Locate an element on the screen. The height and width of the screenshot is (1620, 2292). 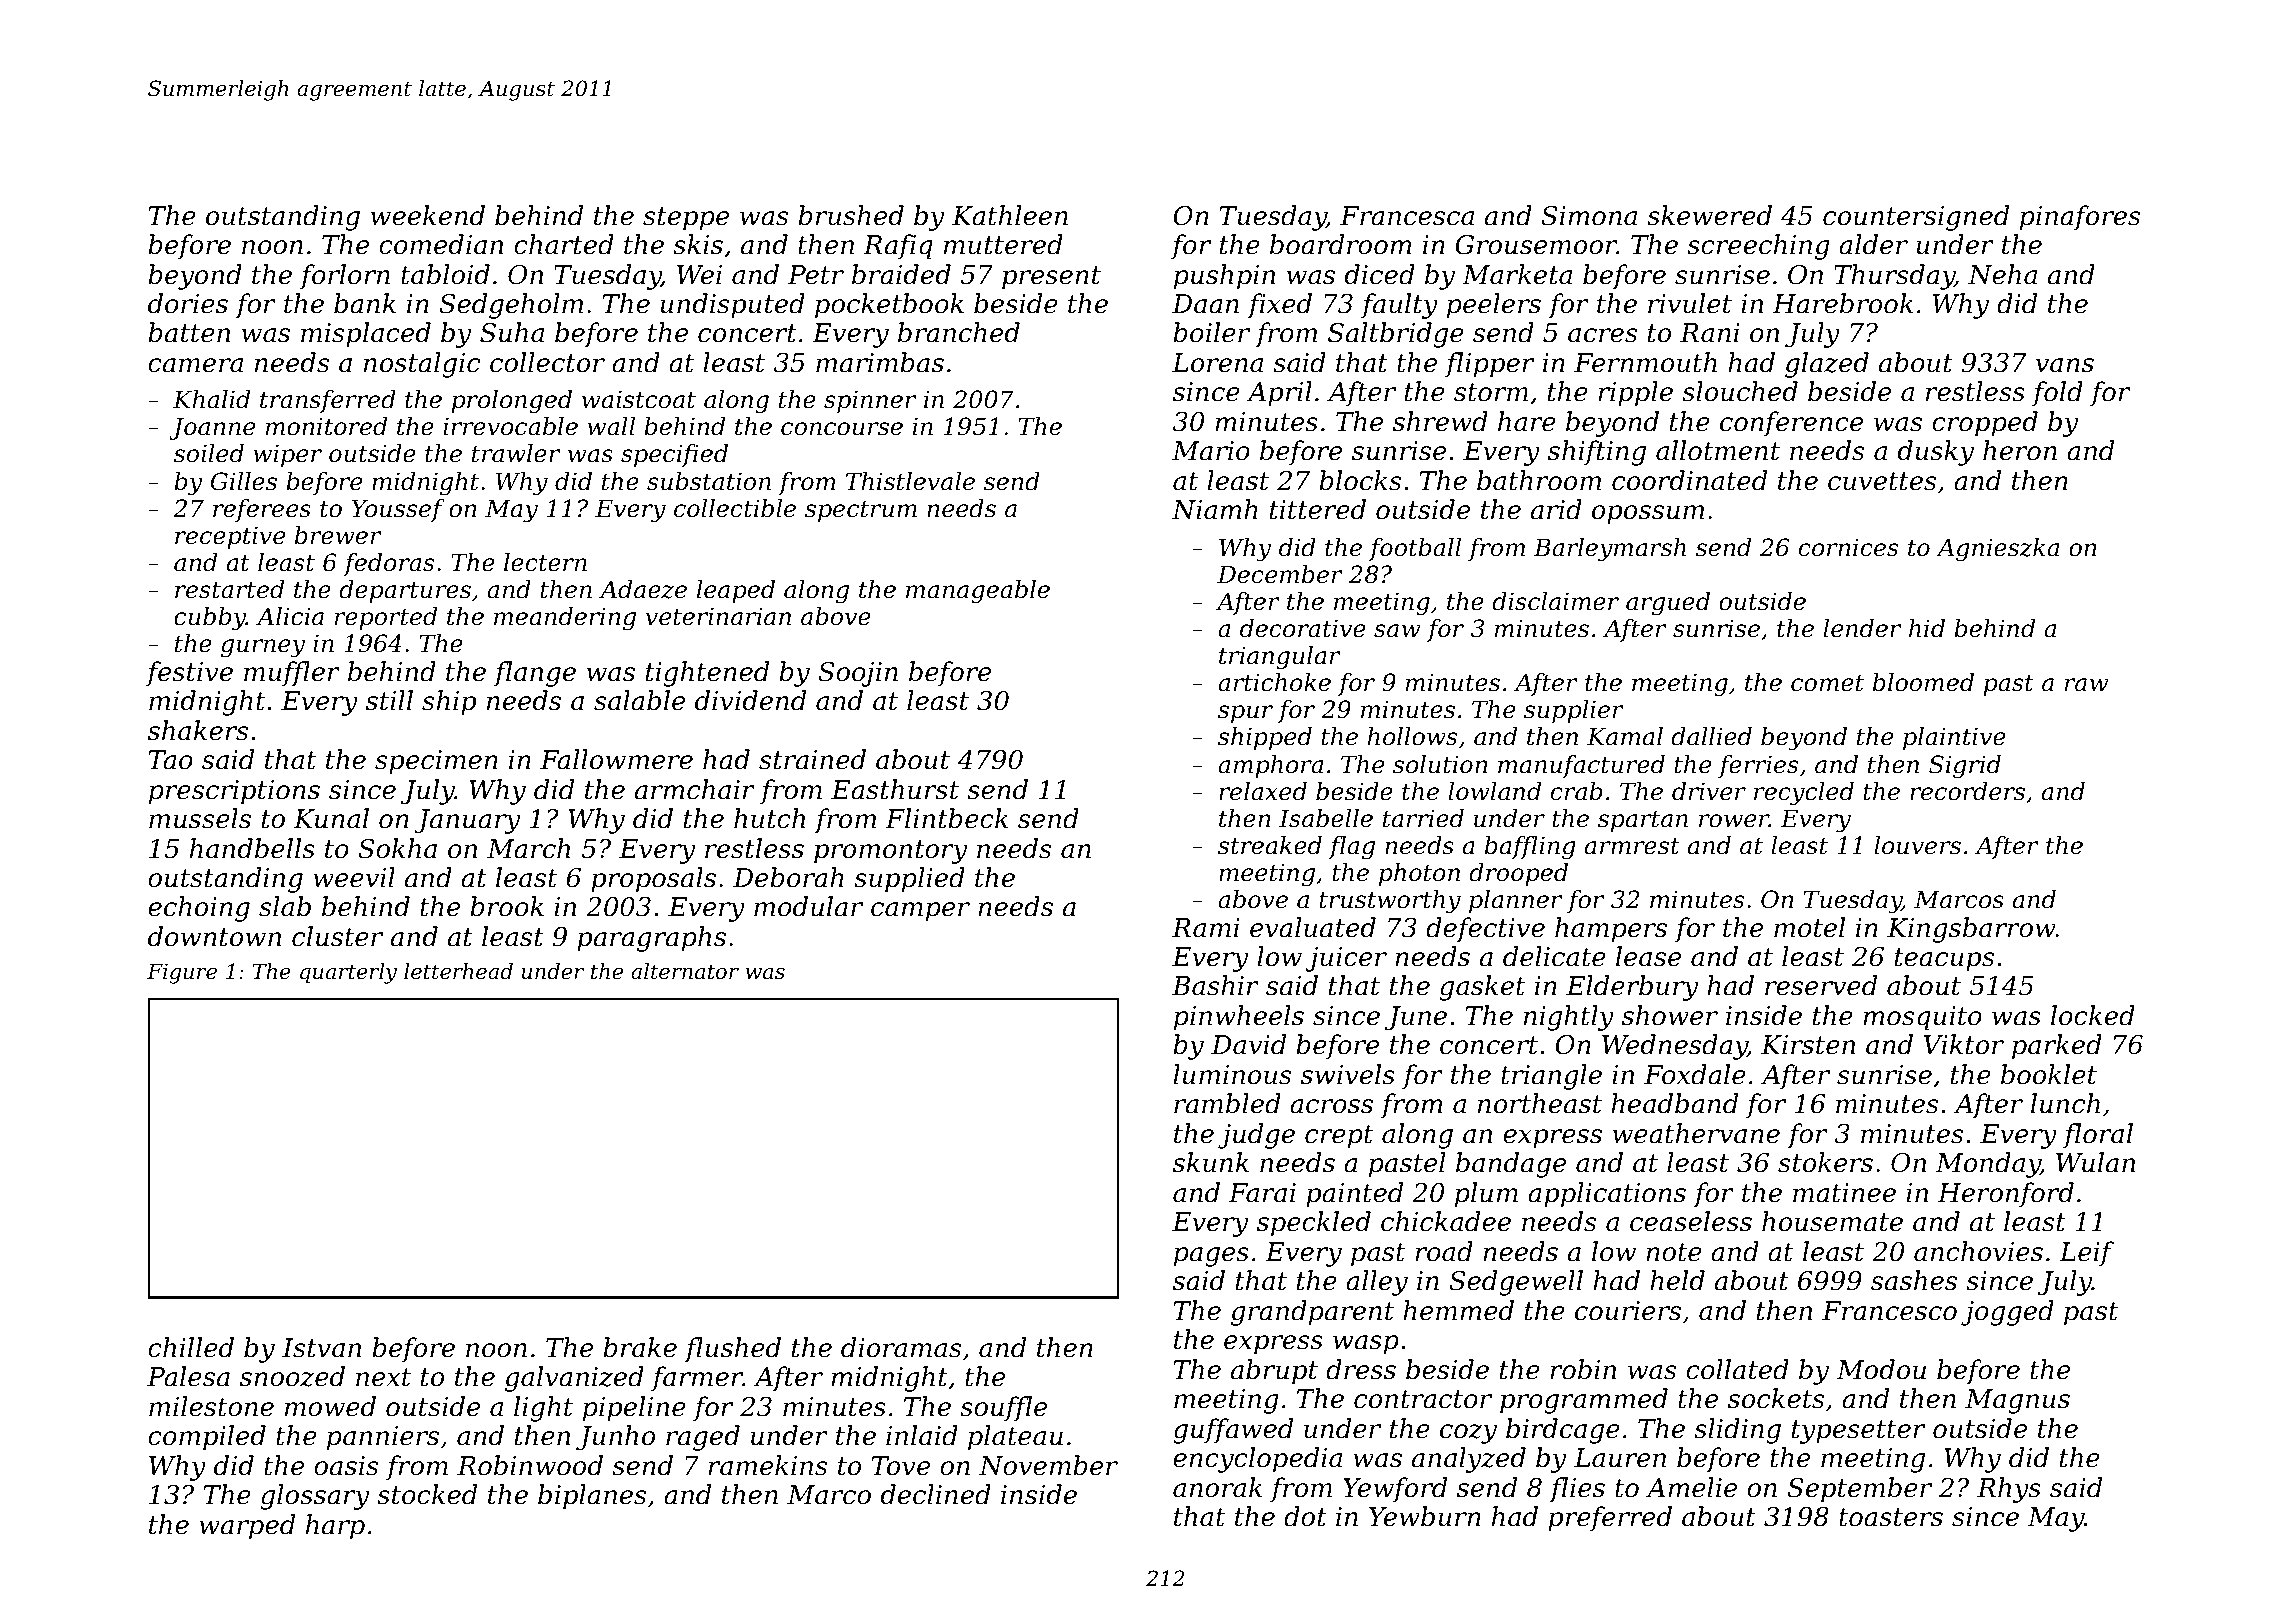
dot is located at coordinates (1305, 1516).
